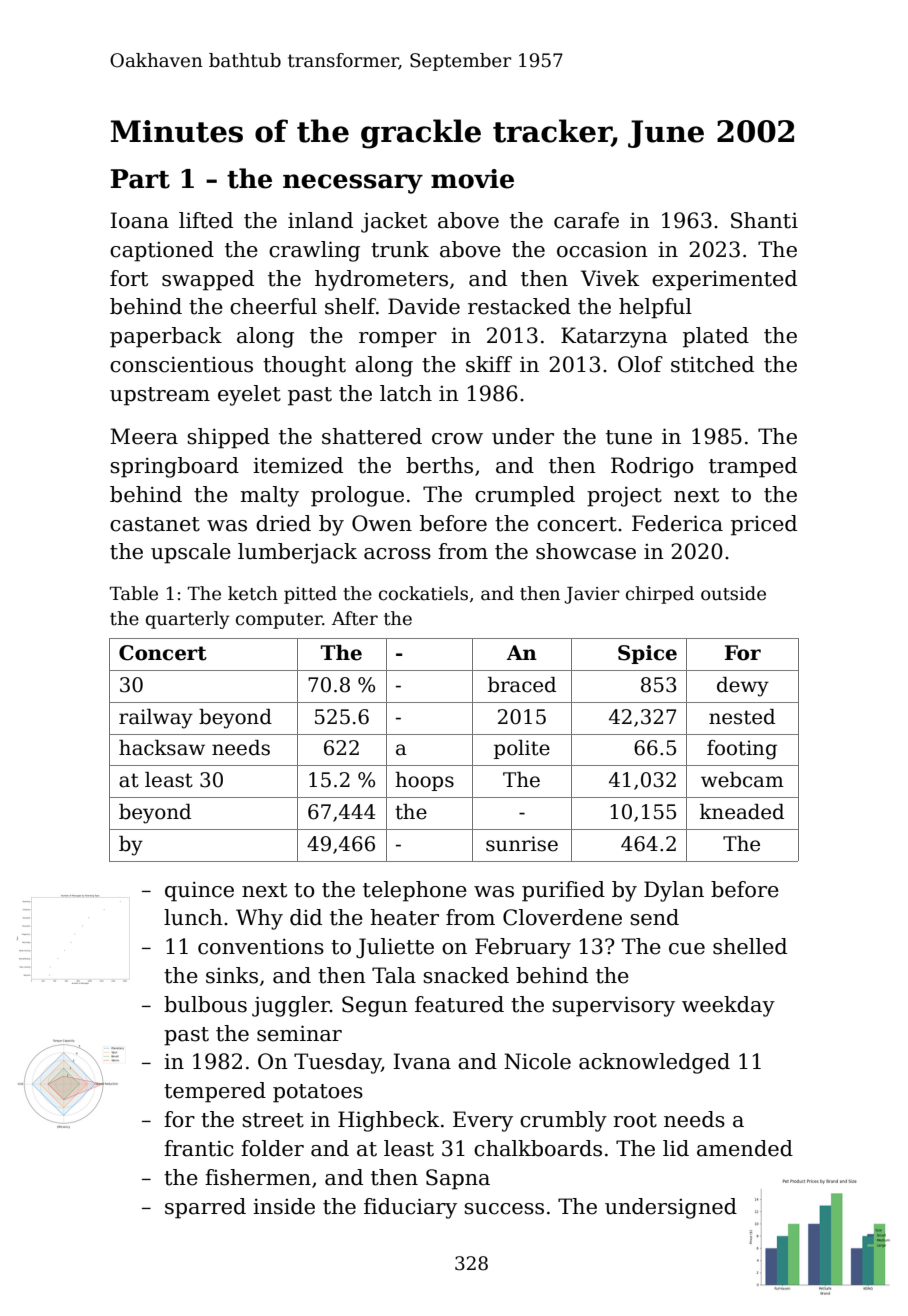 Image resolution: width=908 pixels, height=1316 pixels. Describe the element at coordinates (602, 250) in the screenshot. I see `occasion` at that location.
